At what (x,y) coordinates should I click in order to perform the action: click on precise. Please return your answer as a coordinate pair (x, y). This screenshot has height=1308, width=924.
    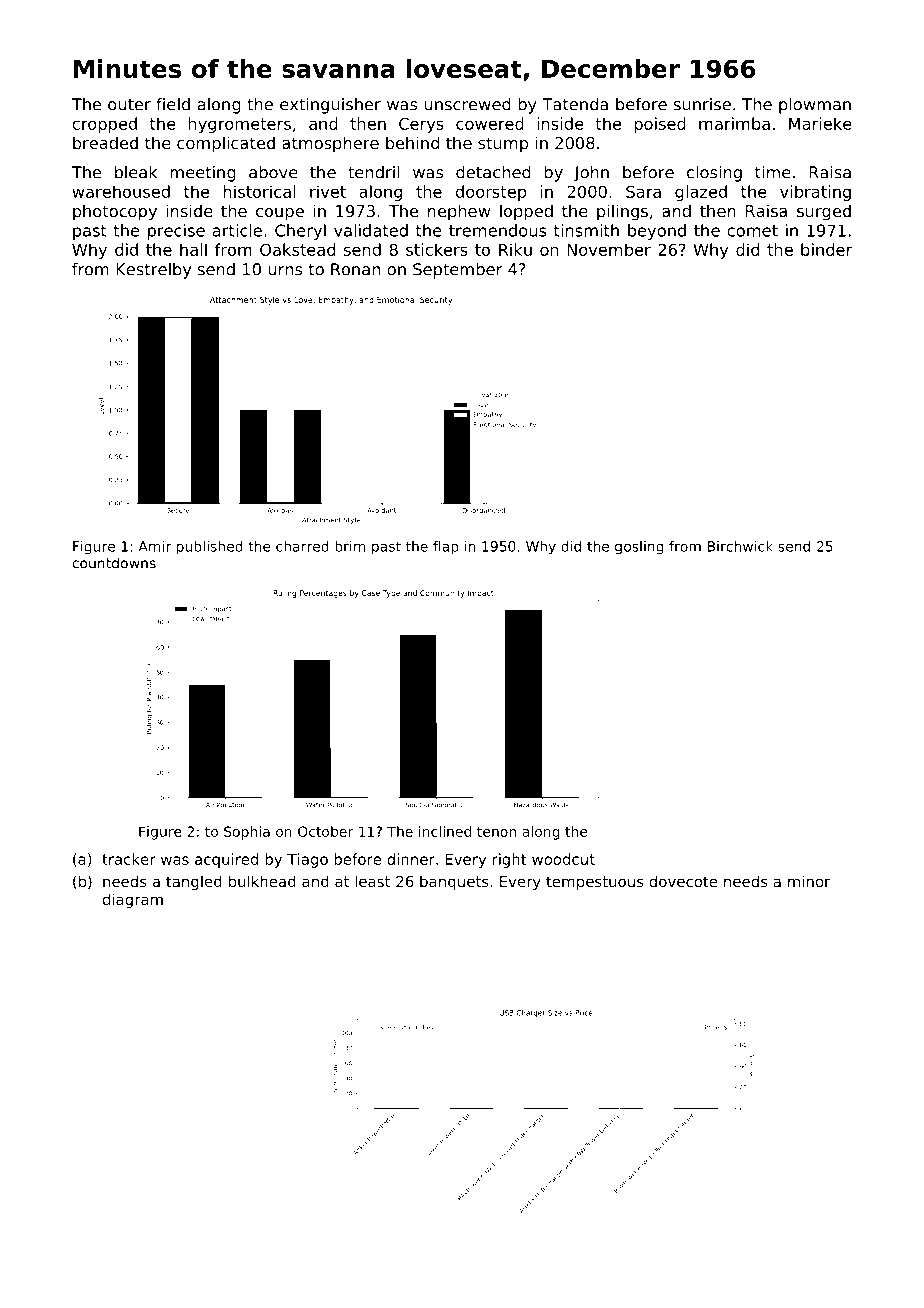
    Looking at the image, I should click on (176, 232).
